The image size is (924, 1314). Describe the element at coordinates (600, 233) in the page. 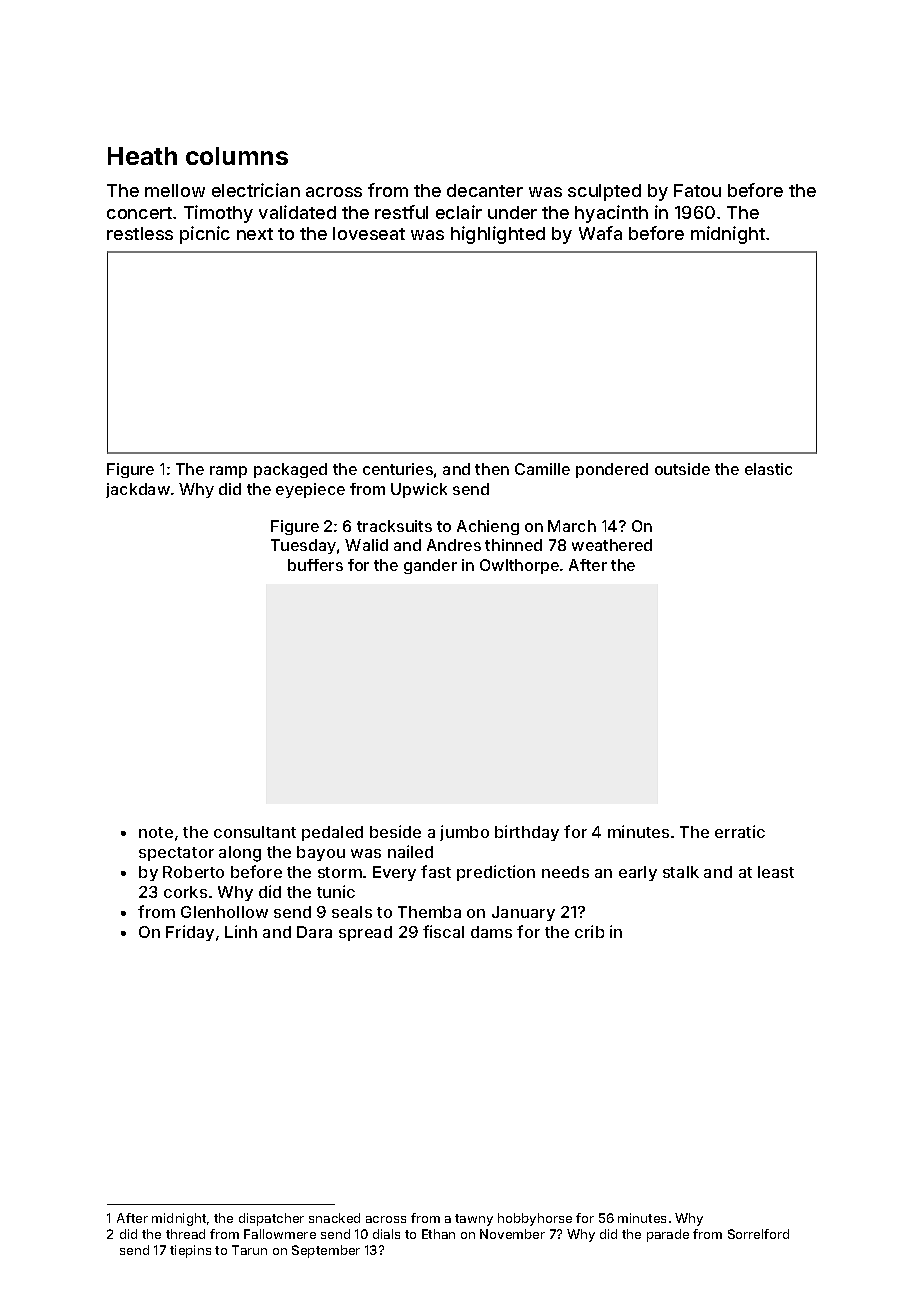

I see `Wafa` at that location.
